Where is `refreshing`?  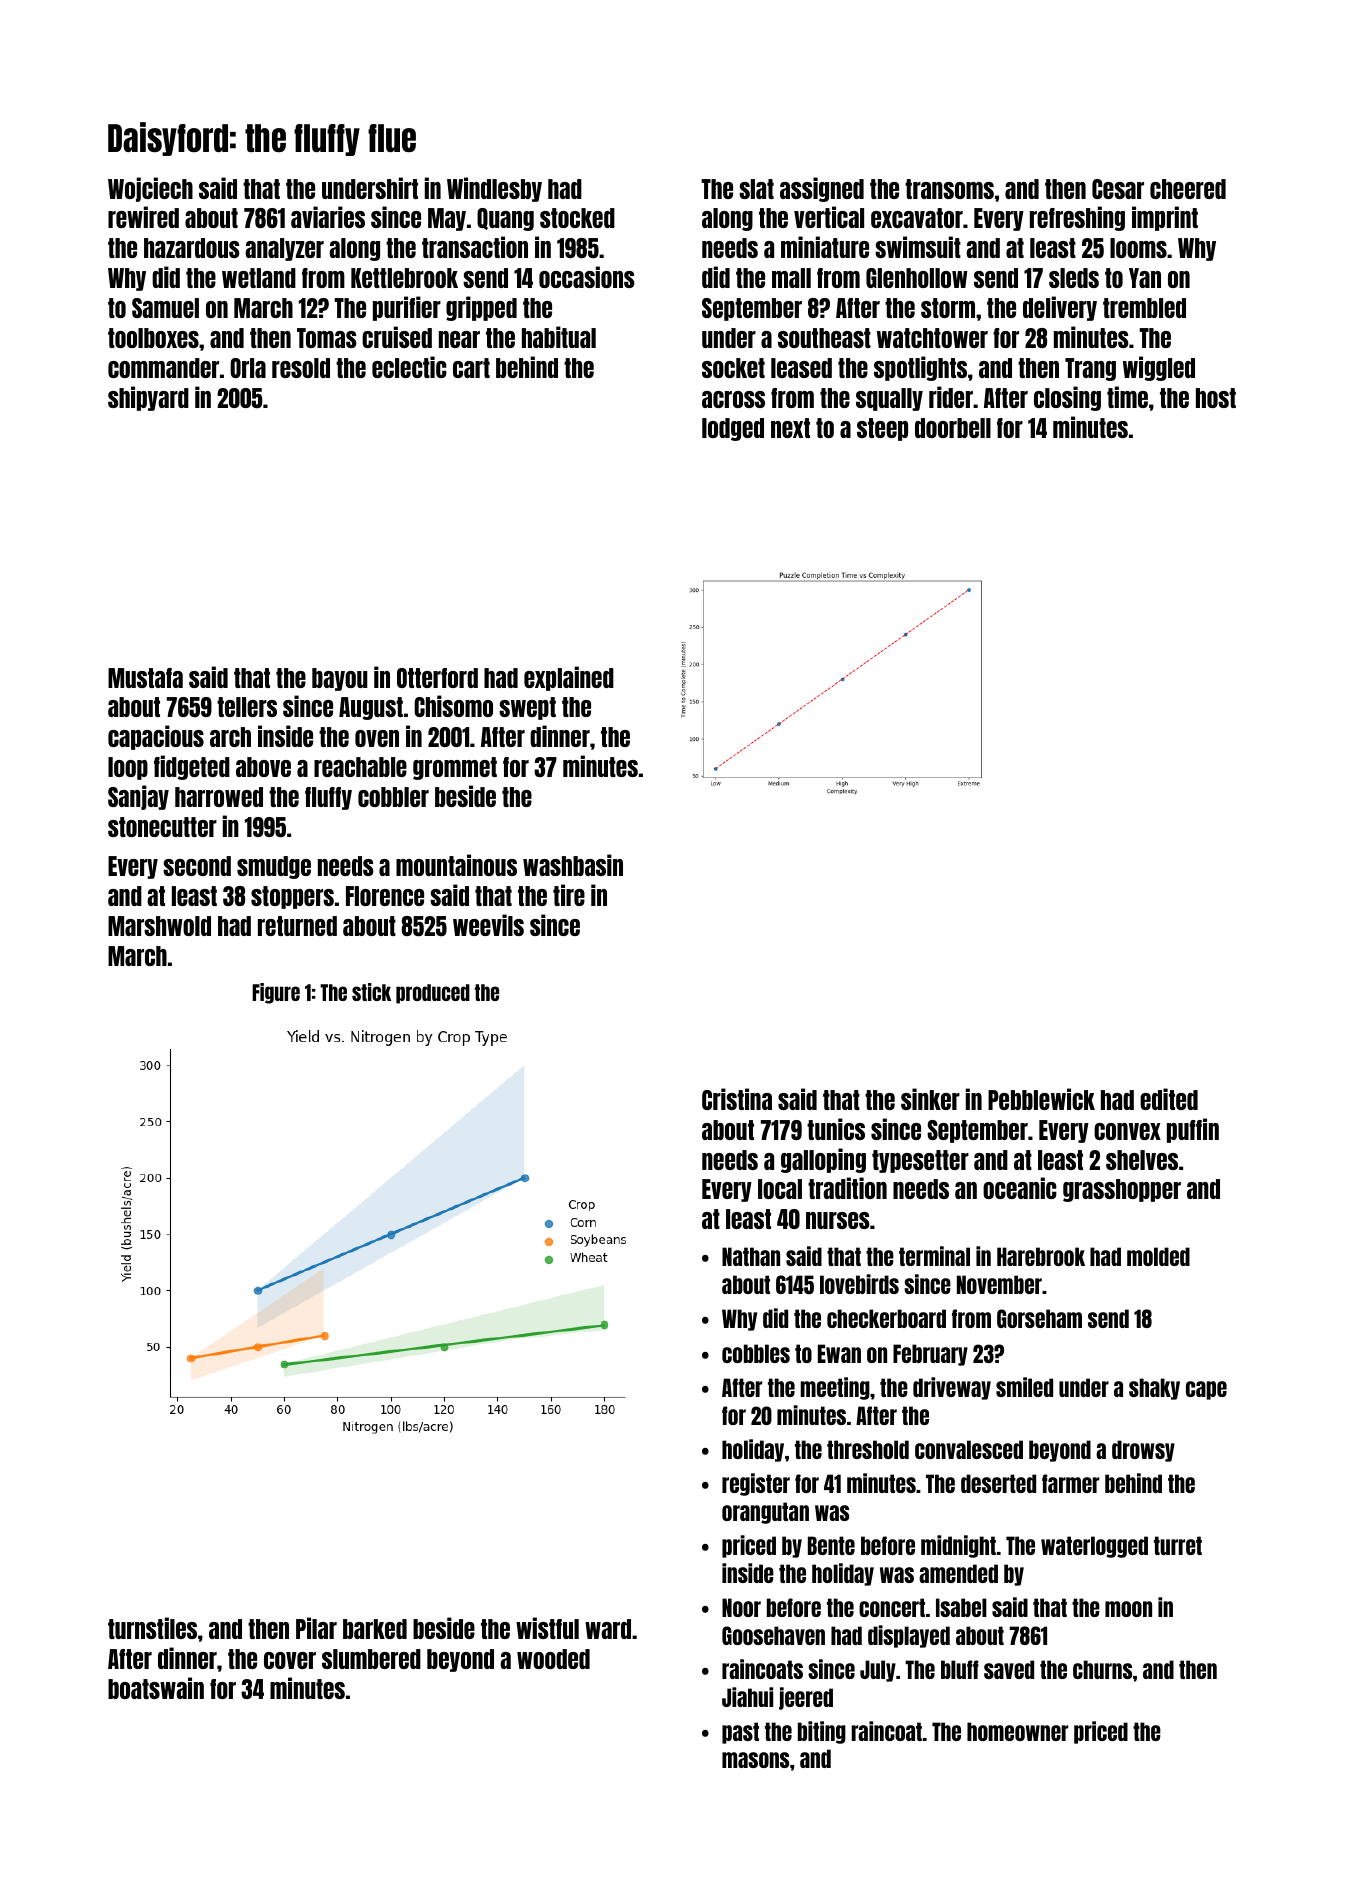
refreshing is located at coordinates (1077, 218).
